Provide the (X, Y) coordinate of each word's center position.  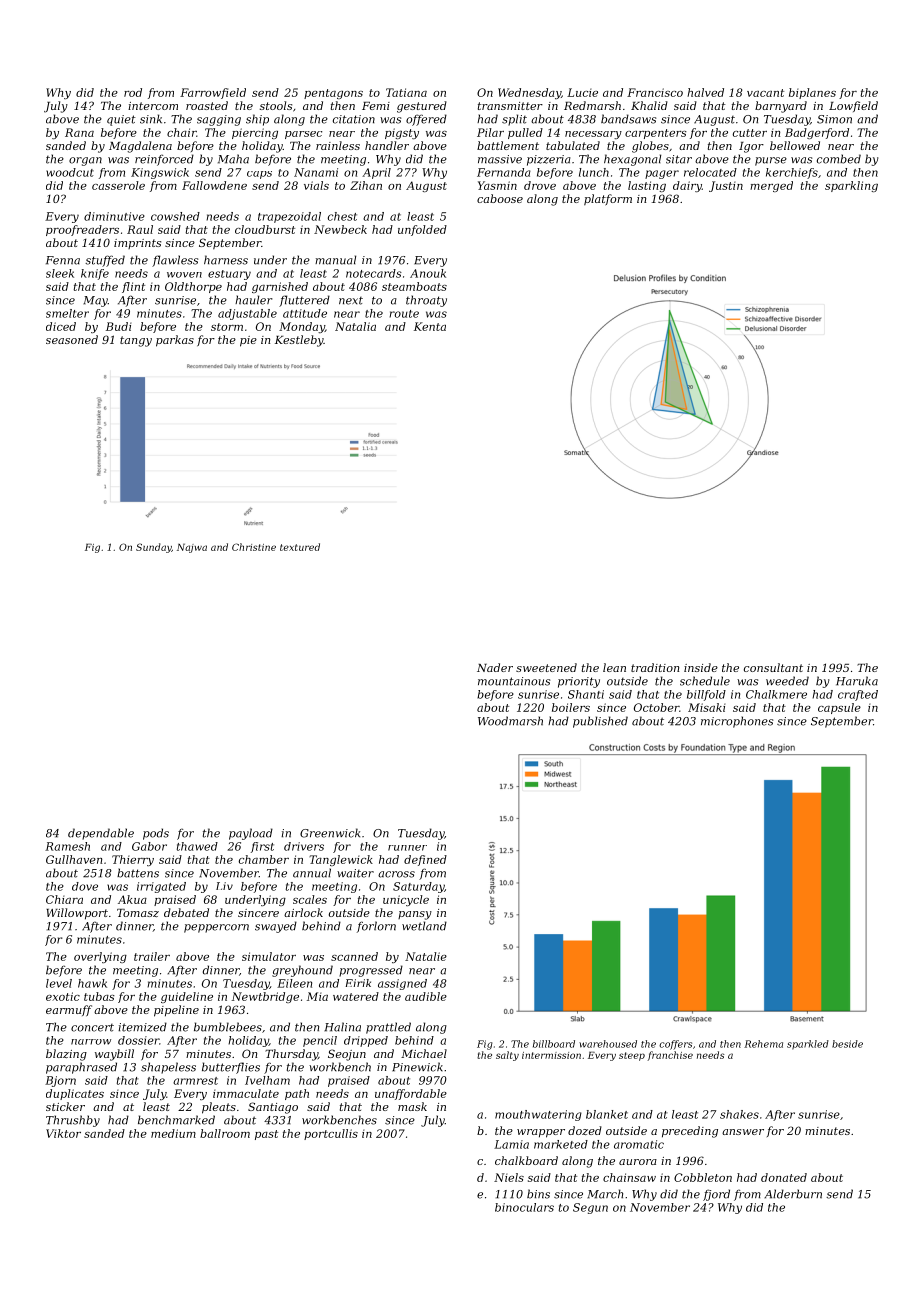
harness (226, 260)
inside (701, 667)
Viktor (63, 1133)
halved (705, 92)
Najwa (192, 548)
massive (500, 159)
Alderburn (793, 1194)
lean (614, 667)
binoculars (524, 1207)
